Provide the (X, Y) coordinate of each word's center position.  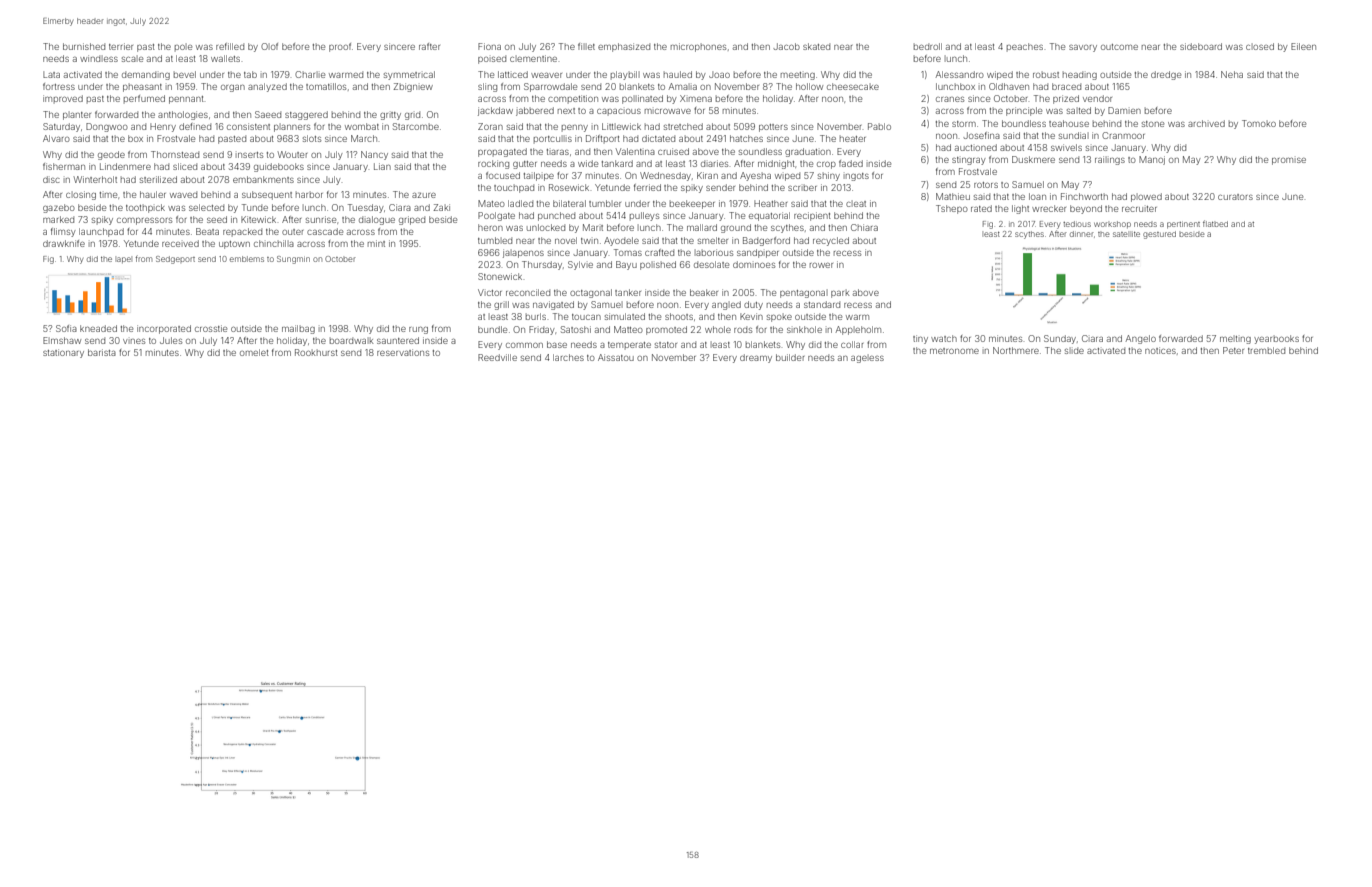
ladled (520, 203)
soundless (760, 151)
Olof (269, 46)
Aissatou (616, 357)
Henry (163, 127)
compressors (144, 221)
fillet (586, 46)
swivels (1066, 147)
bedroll (928, 46)
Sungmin (293, 260)
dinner (1082, 234)
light (1020, 209)
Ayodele (621, 241)
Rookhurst (316, 352)
